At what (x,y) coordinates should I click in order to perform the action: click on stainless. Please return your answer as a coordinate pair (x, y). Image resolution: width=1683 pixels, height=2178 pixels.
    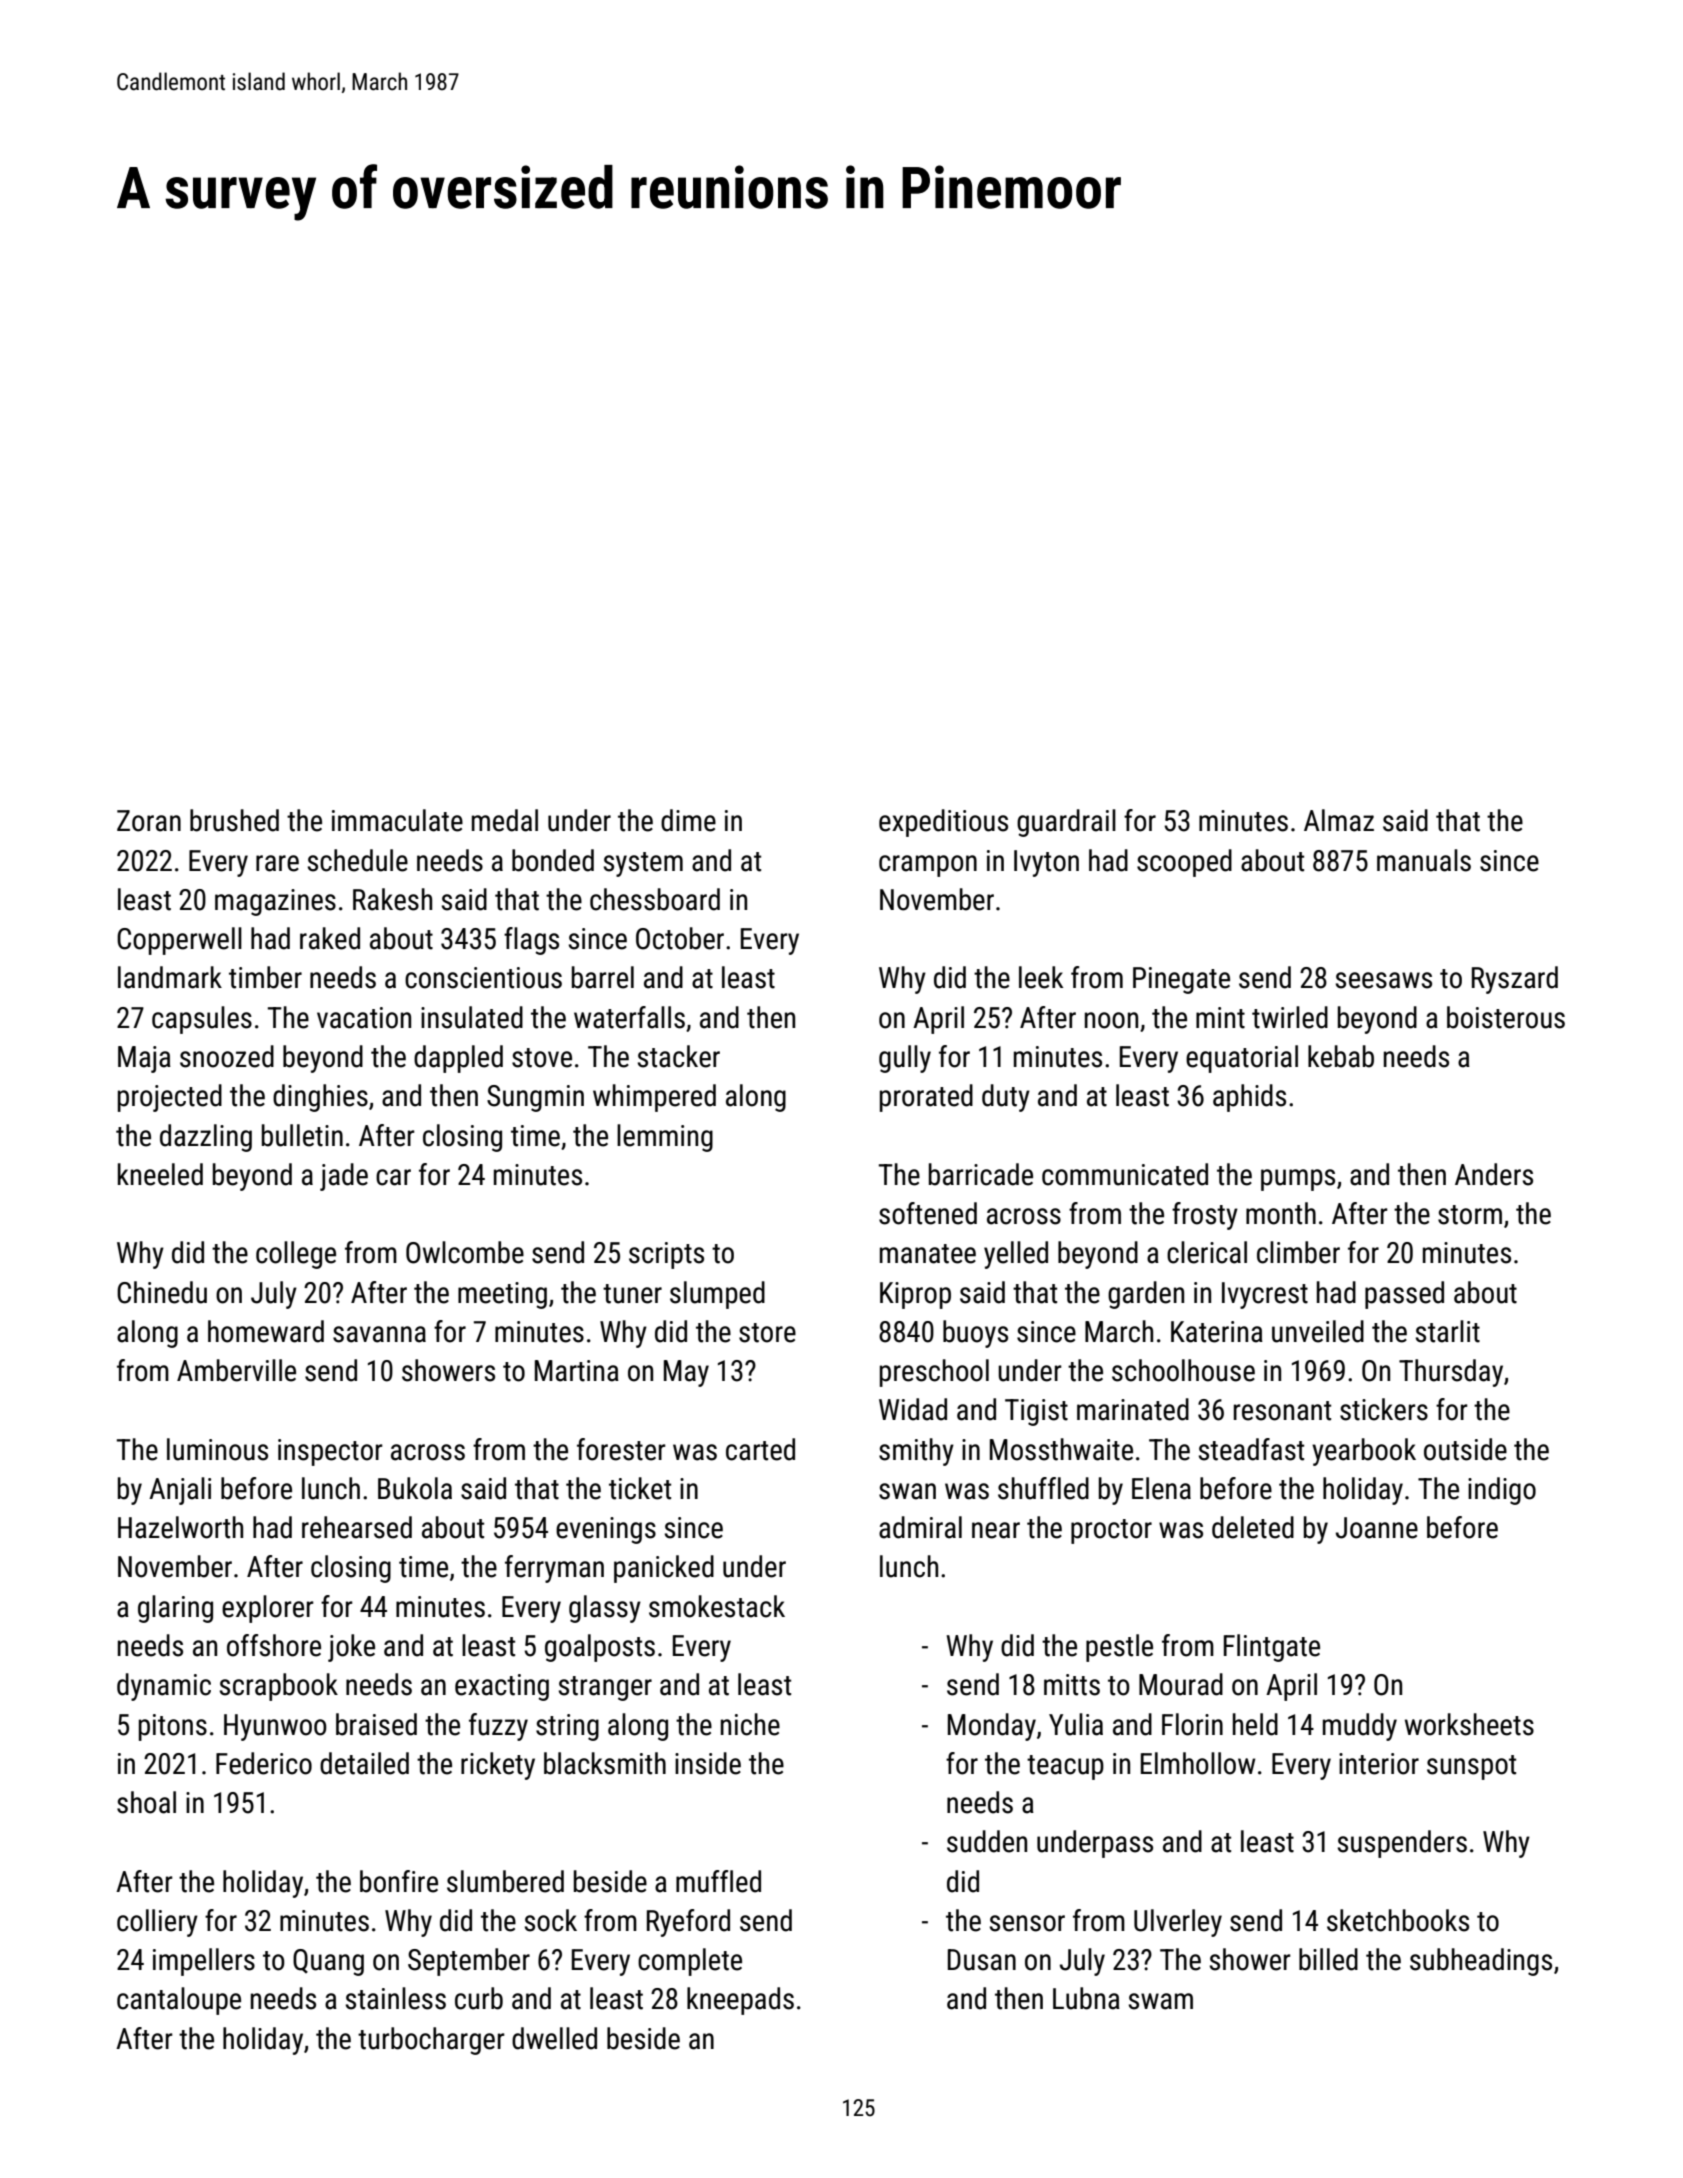
    Looking at the image, I should click on (396, 1998).
